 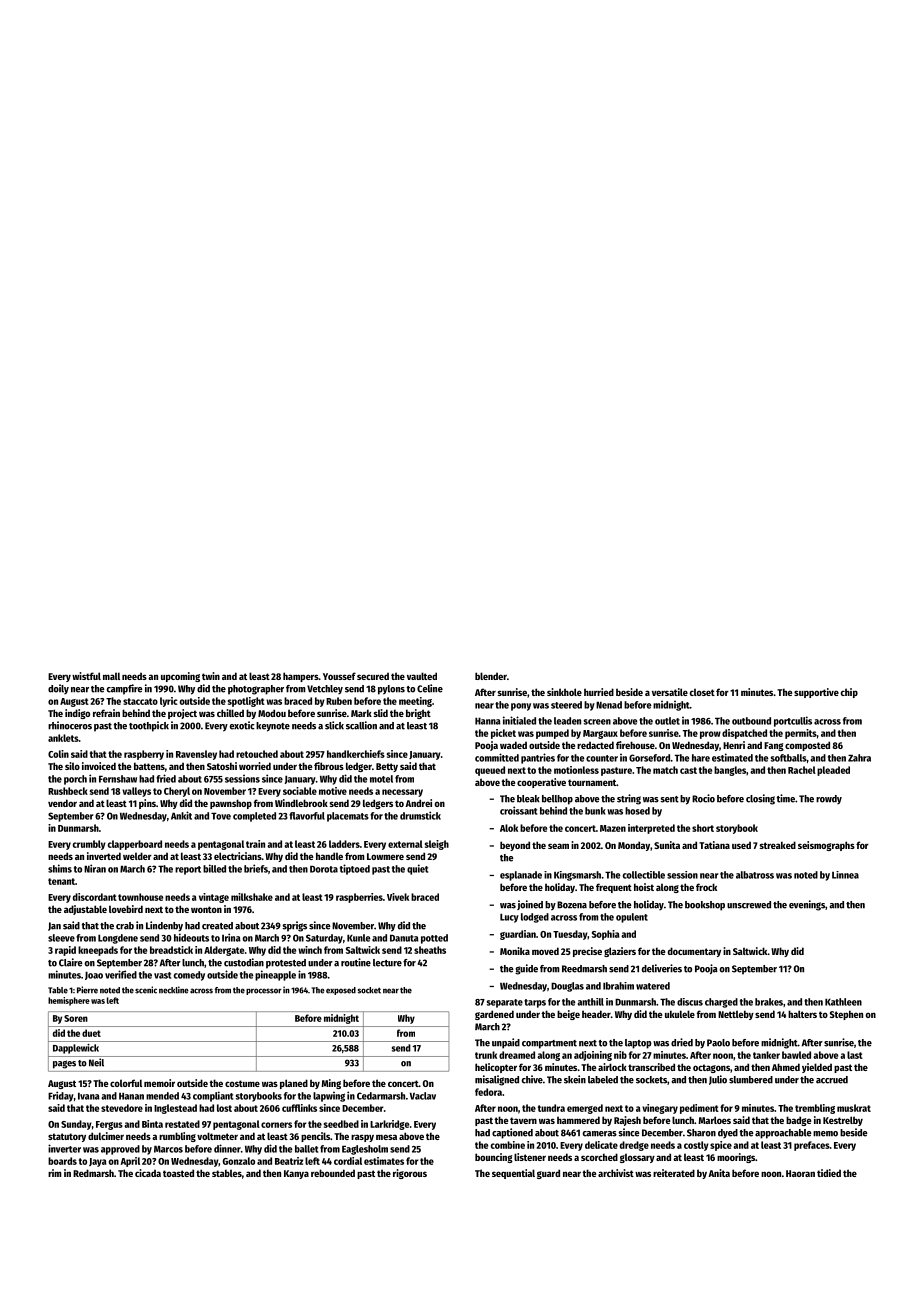 I want to click on trunk, so click(x=486, y=1055).
